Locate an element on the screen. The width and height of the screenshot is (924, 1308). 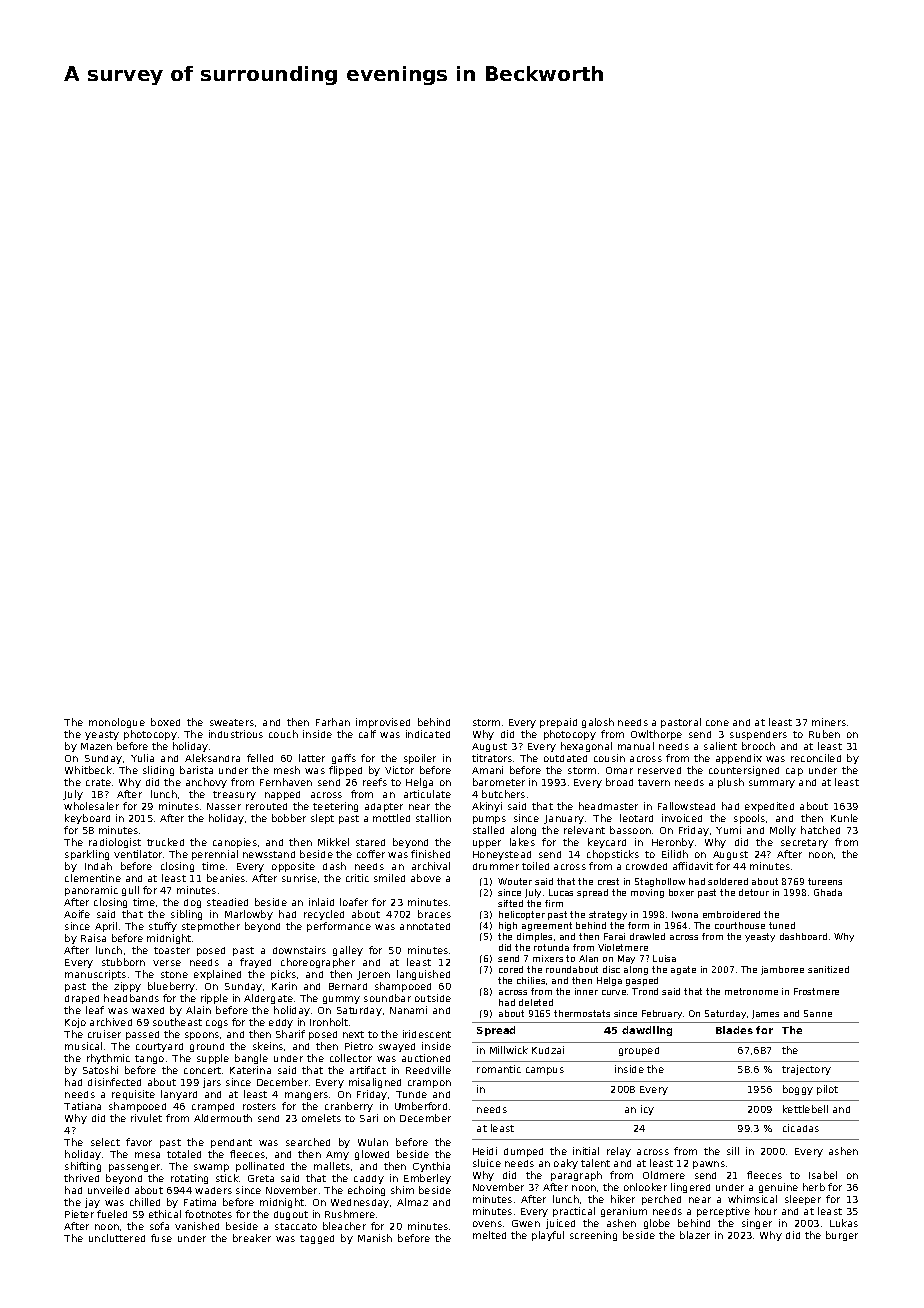
sweaters is located at coordinates (232, 722).
